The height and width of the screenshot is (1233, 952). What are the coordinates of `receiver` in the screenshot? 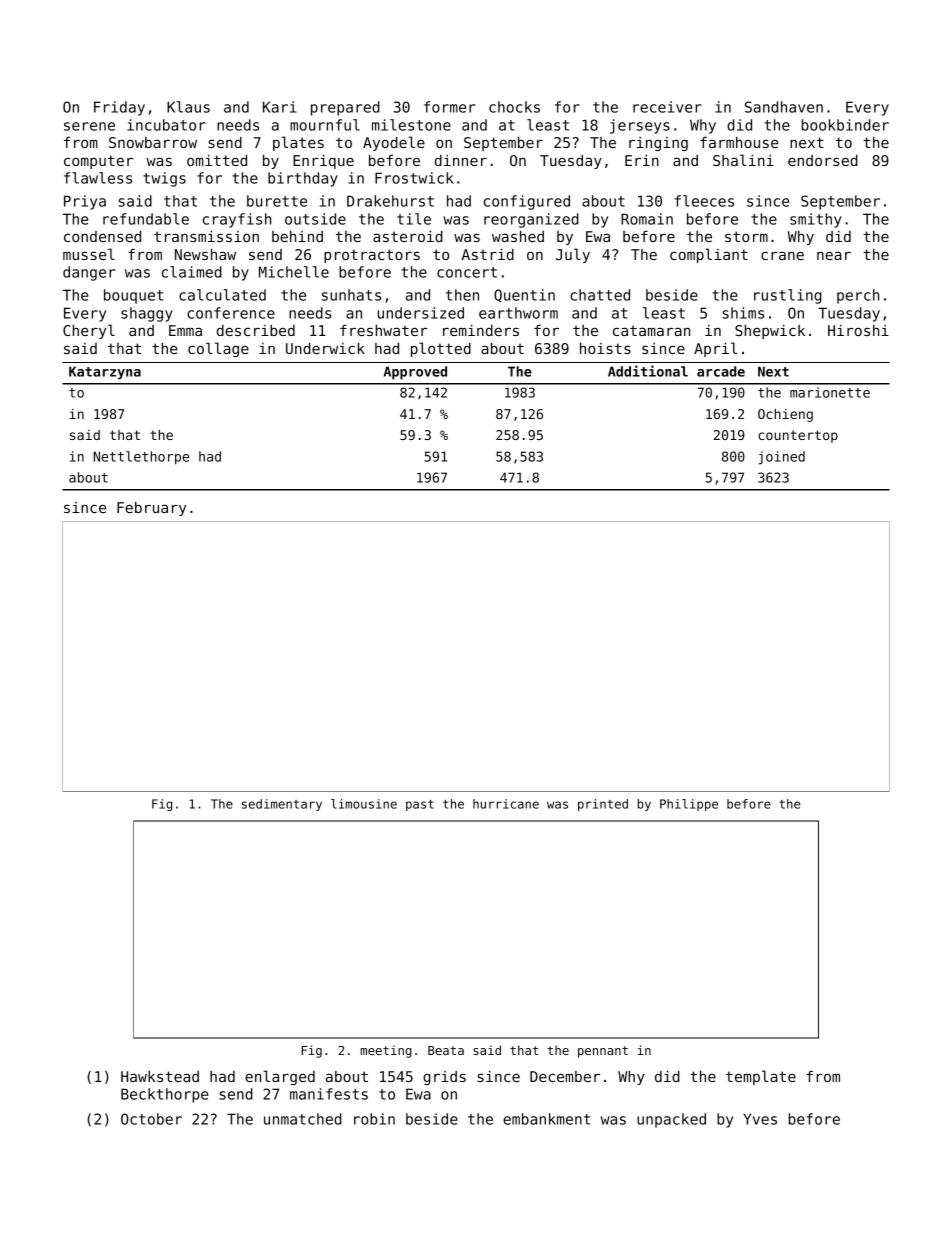 It's located at (667, 107).
